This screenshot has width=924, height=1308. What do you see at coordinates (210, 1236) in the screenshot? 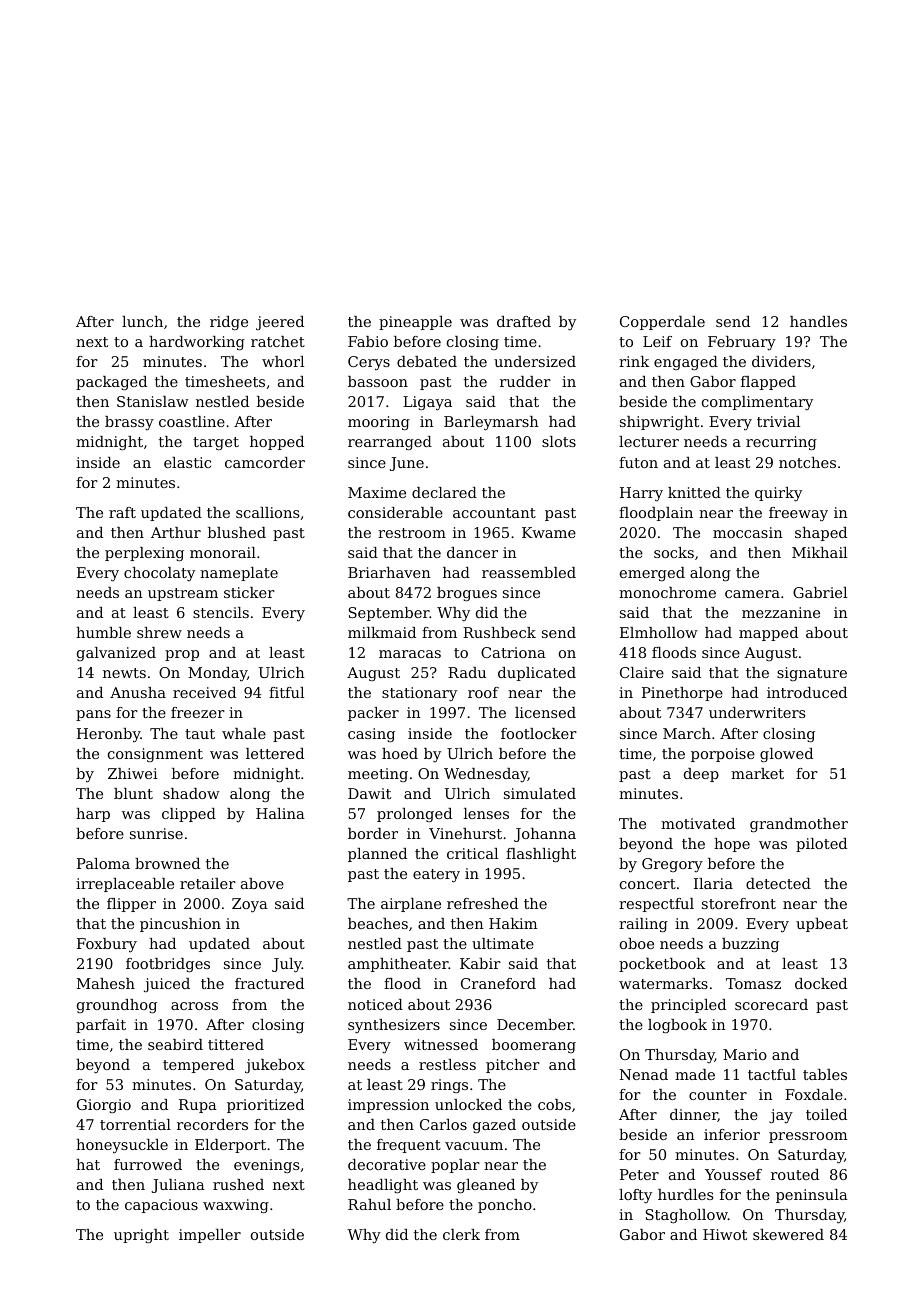
I see `impeller` at bounding box center [210, 1236].
